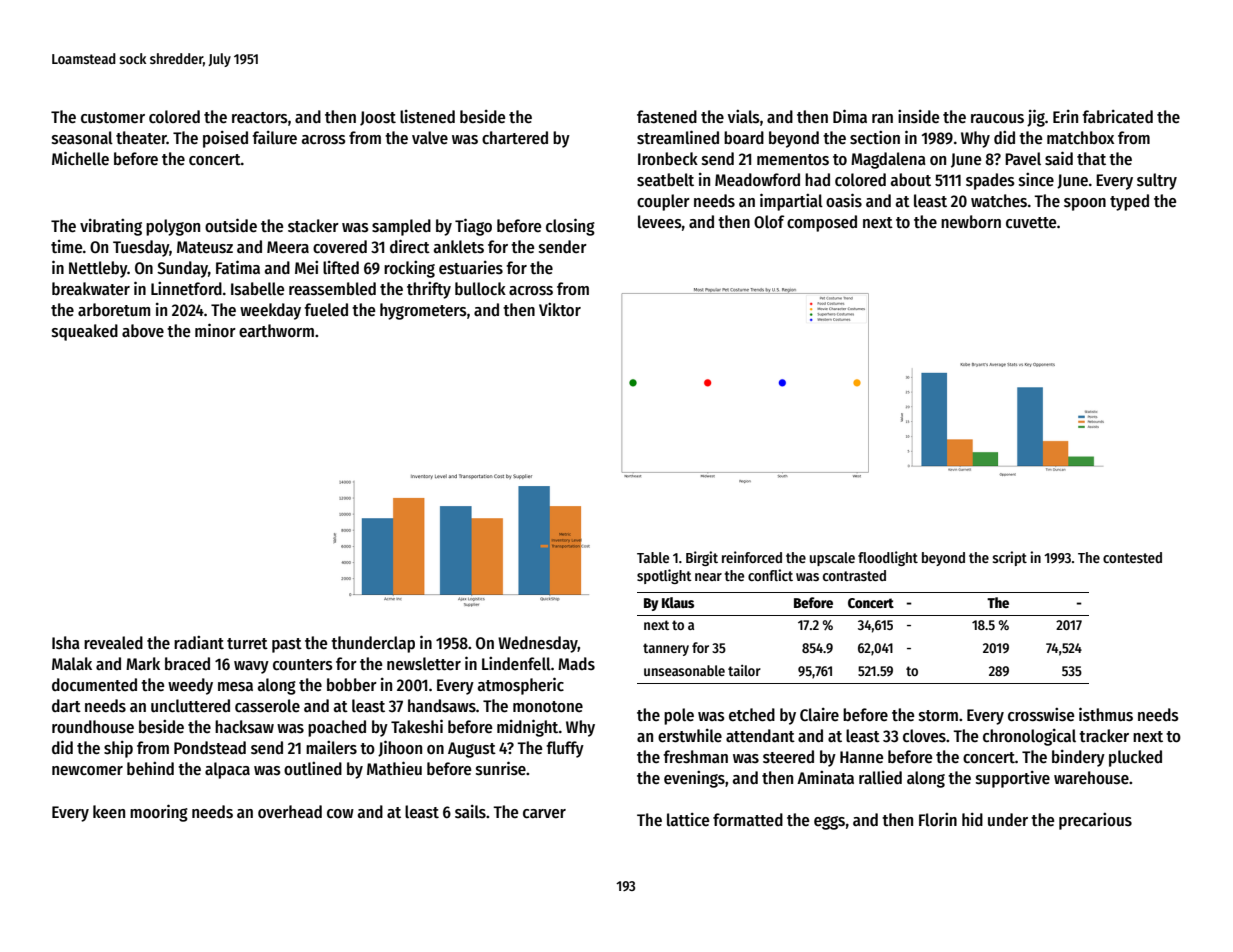 The height and width of the screenshot is (952, 1233). Describe the element at coordinates (260, 118) in the screenshot. I see `reactors` at that location.
